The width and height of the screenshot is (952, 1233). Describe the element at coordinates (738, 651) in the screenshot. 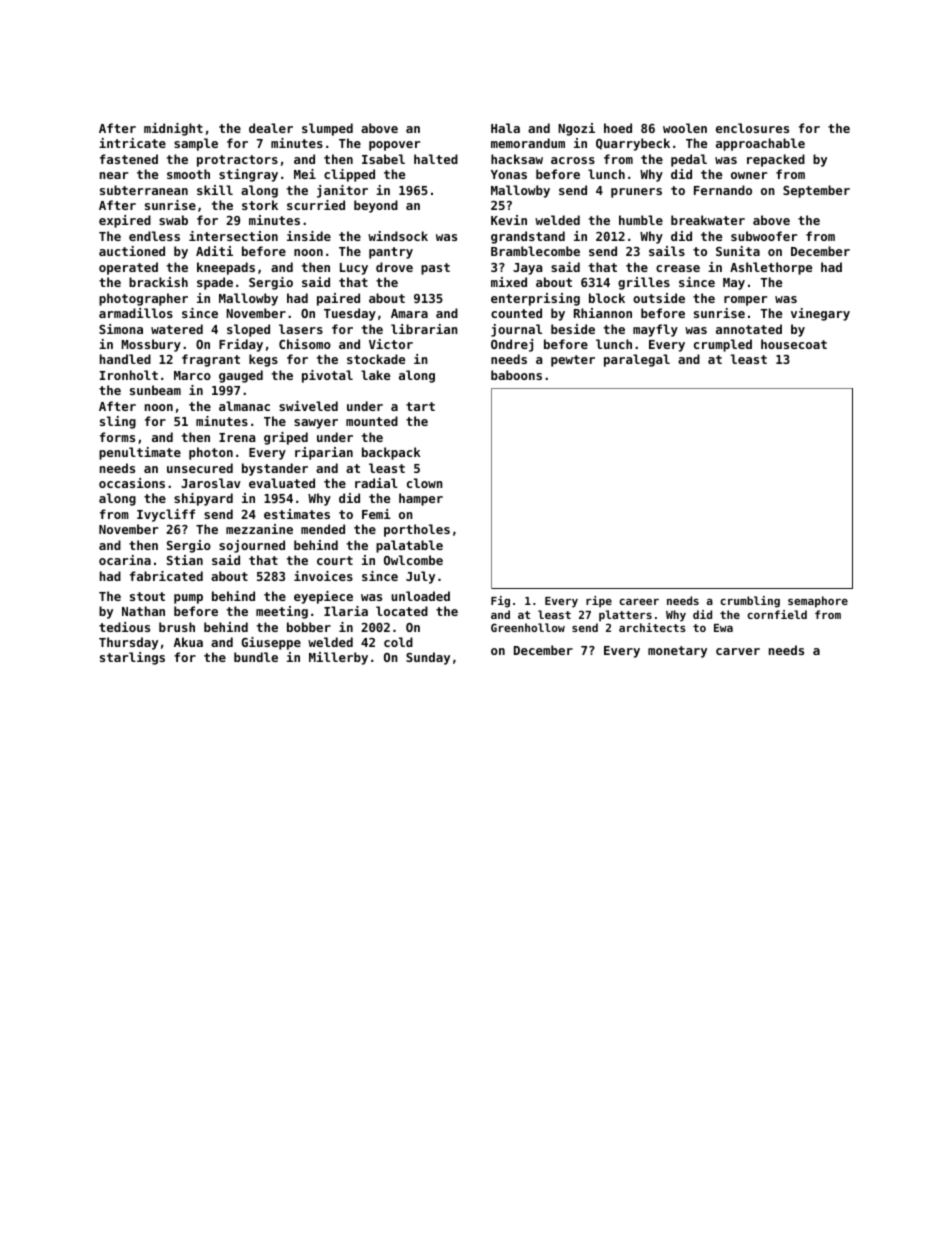

I see `carver` at that location.
